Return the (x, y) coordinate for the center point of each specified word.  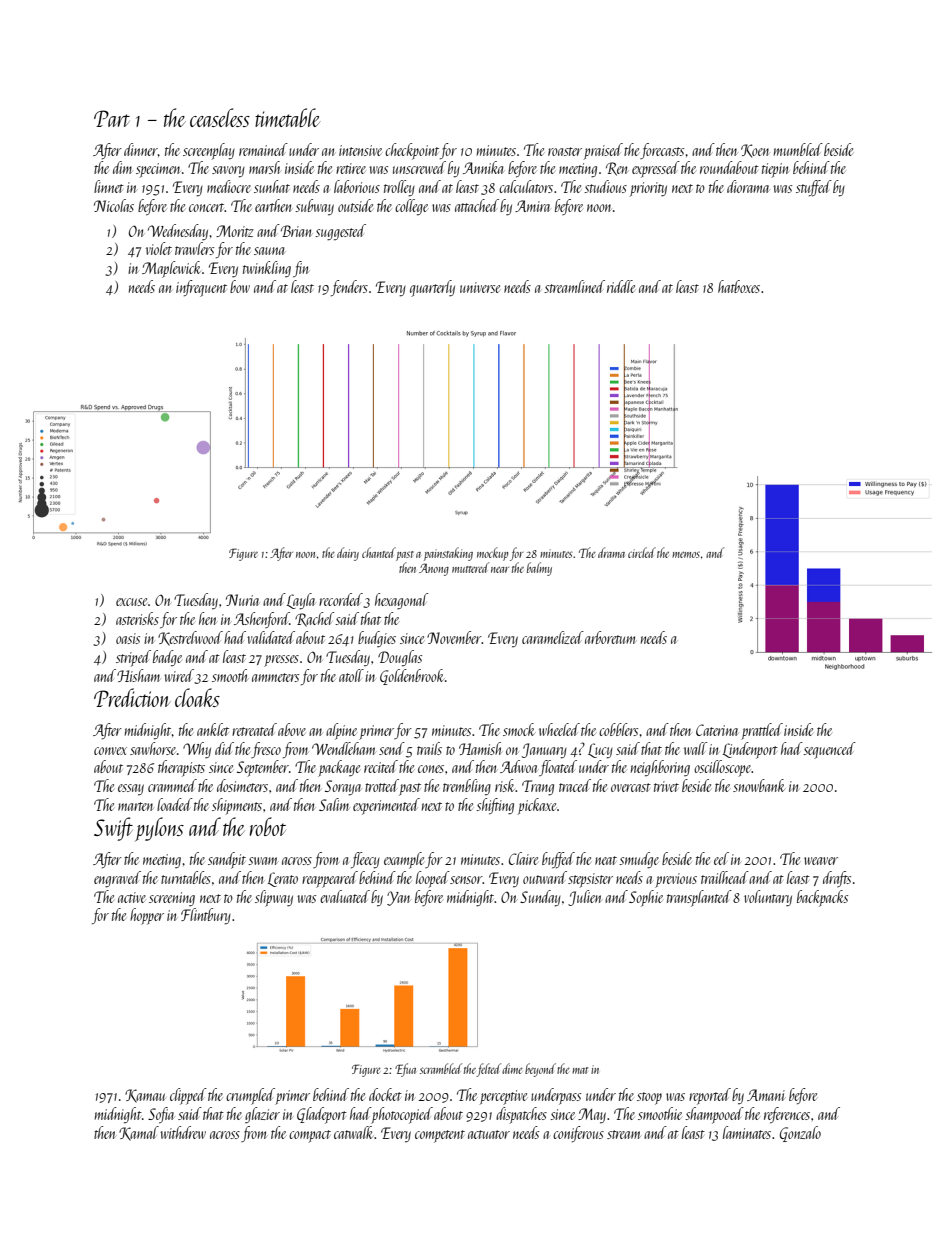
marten (135, 806)
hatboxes (739, 286)
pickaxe (537, 806)
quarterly (432, 288)
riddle (621, 286)
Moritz (235, 231)
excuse (131, 602)
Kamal (139, 1133)
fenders (349, 288)
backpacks (822, 898)
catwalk (353, 1132)
